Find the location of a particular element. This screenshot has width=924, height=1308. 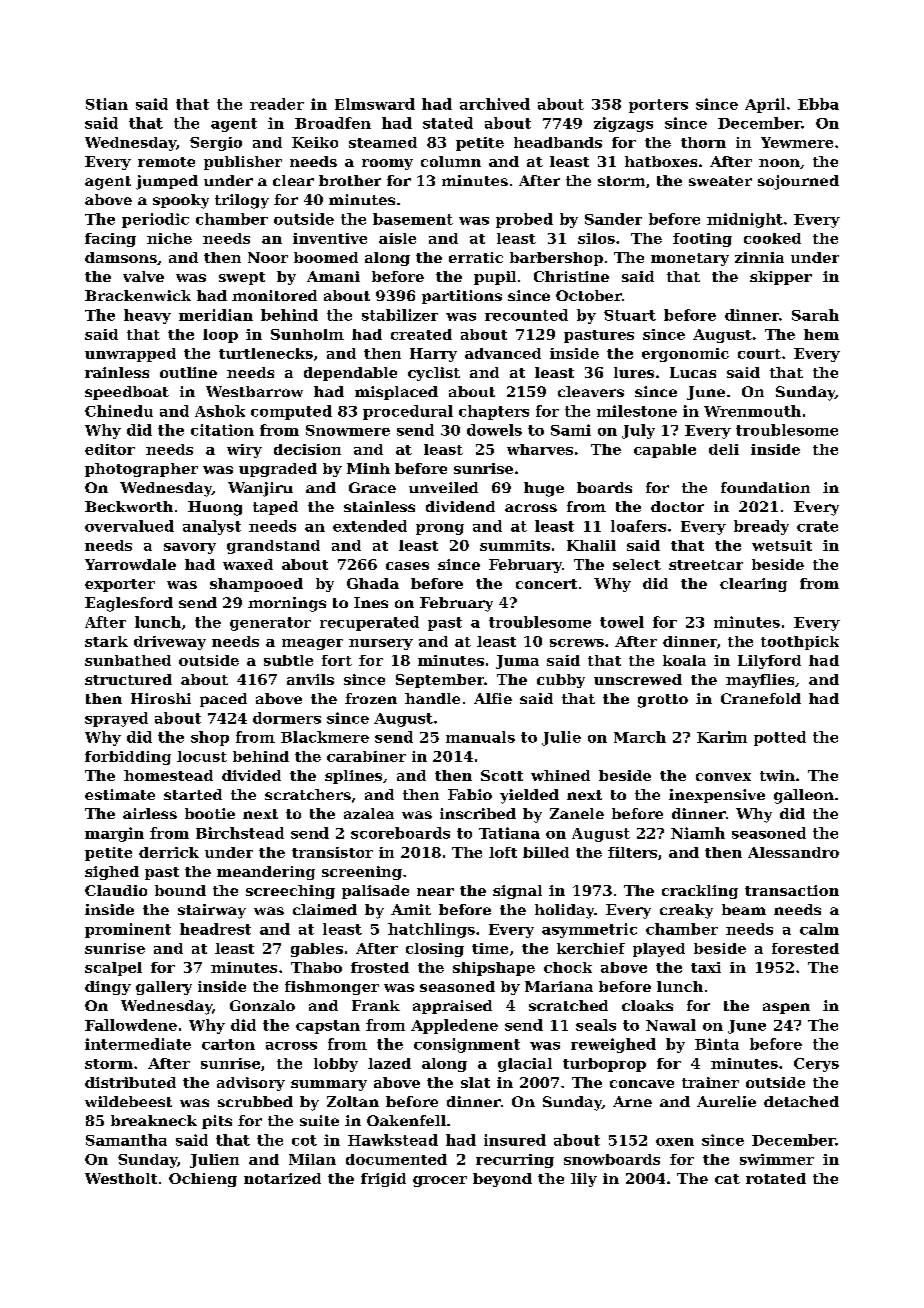

Lucas is located at coordinates (693, 372).
